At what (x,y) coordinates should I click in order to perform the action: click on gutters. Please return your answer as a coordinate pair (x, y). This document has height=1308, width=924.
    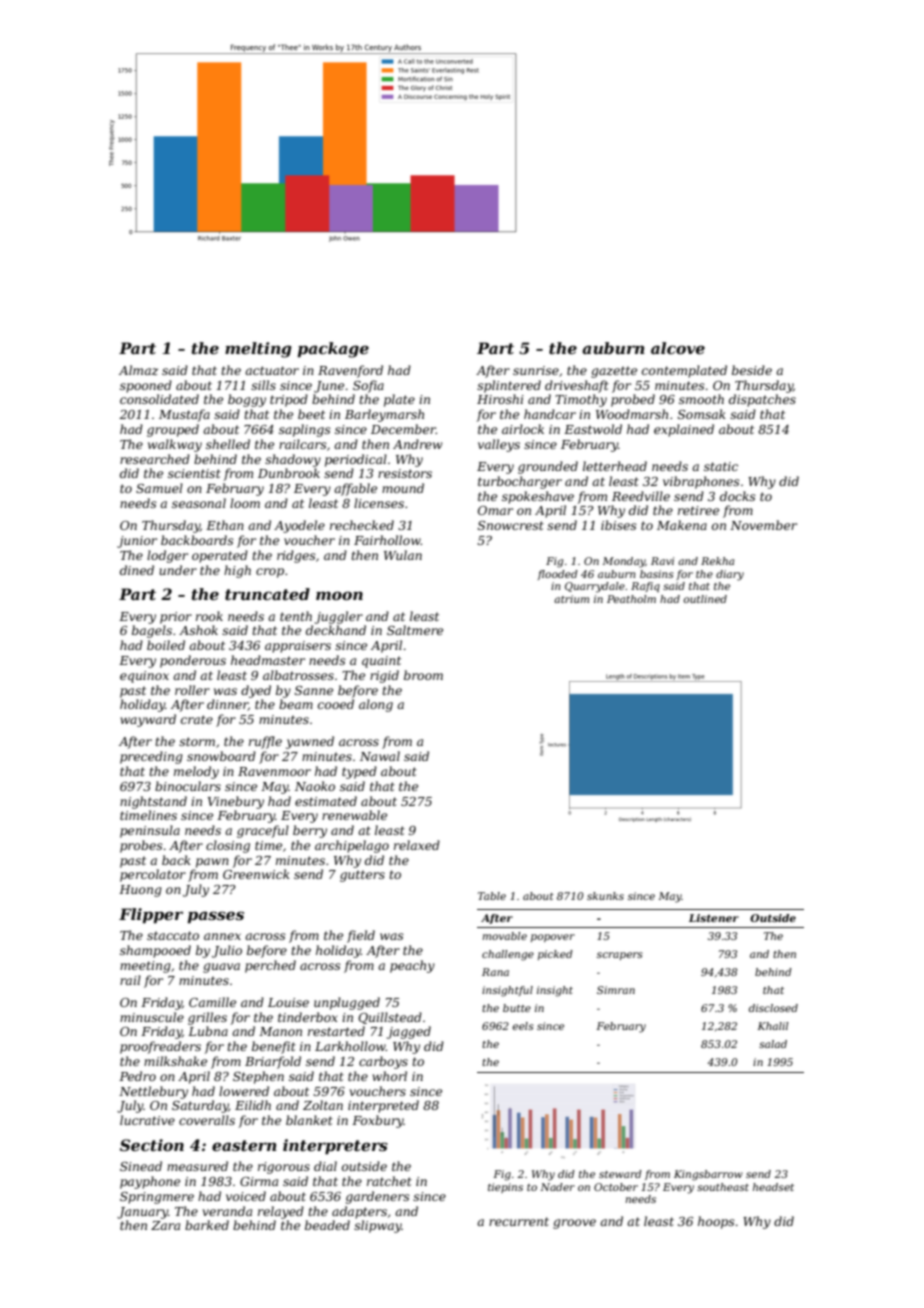
    Looking at the image, I should click on (362, 876).
